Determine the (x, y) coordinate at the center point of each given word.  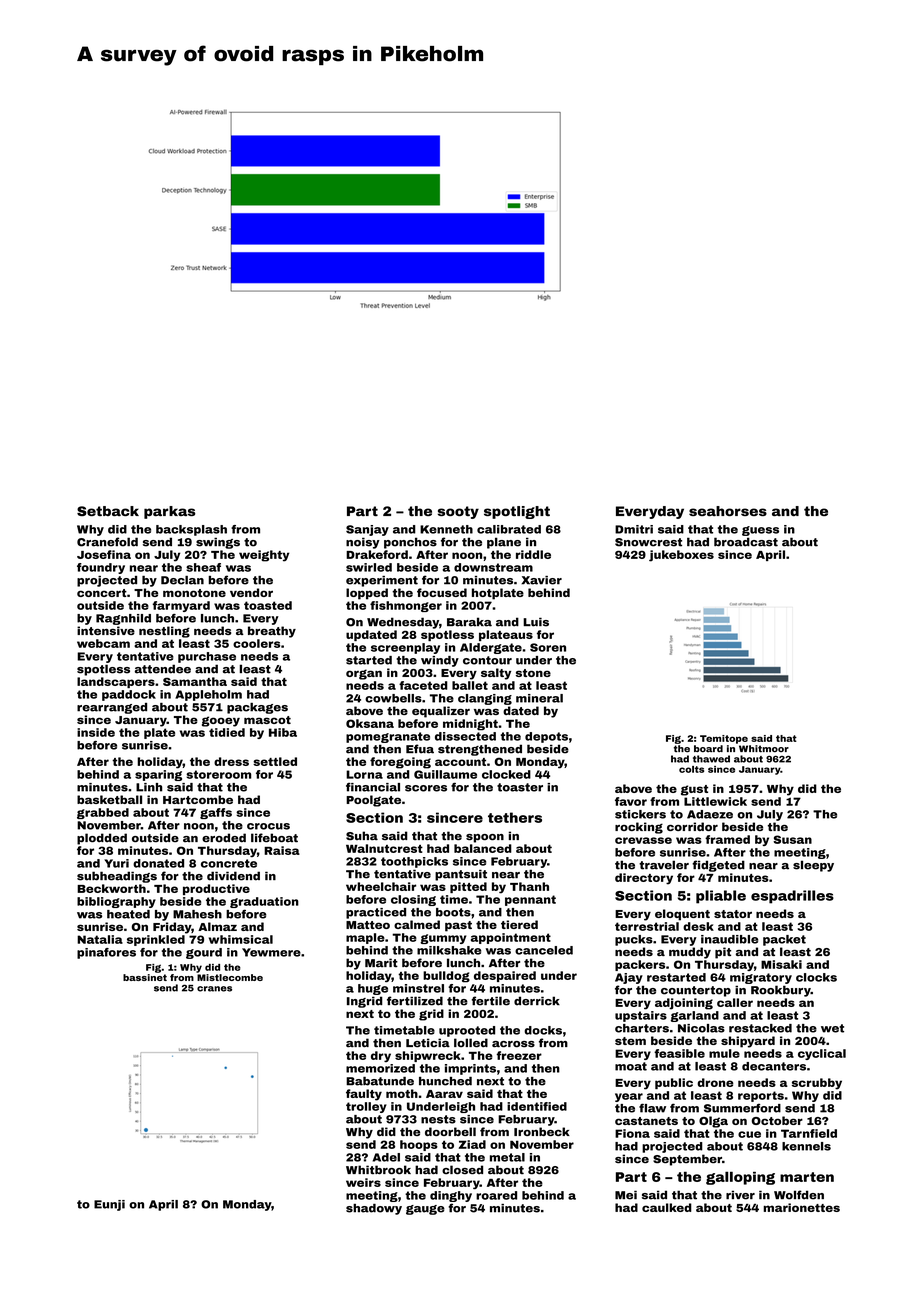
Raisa (282, 850)
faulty (364, 1095)
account (460, 762)
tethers (515, 817)
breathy (272, 632)
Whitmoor (764, 748)
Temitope (724, 739)
